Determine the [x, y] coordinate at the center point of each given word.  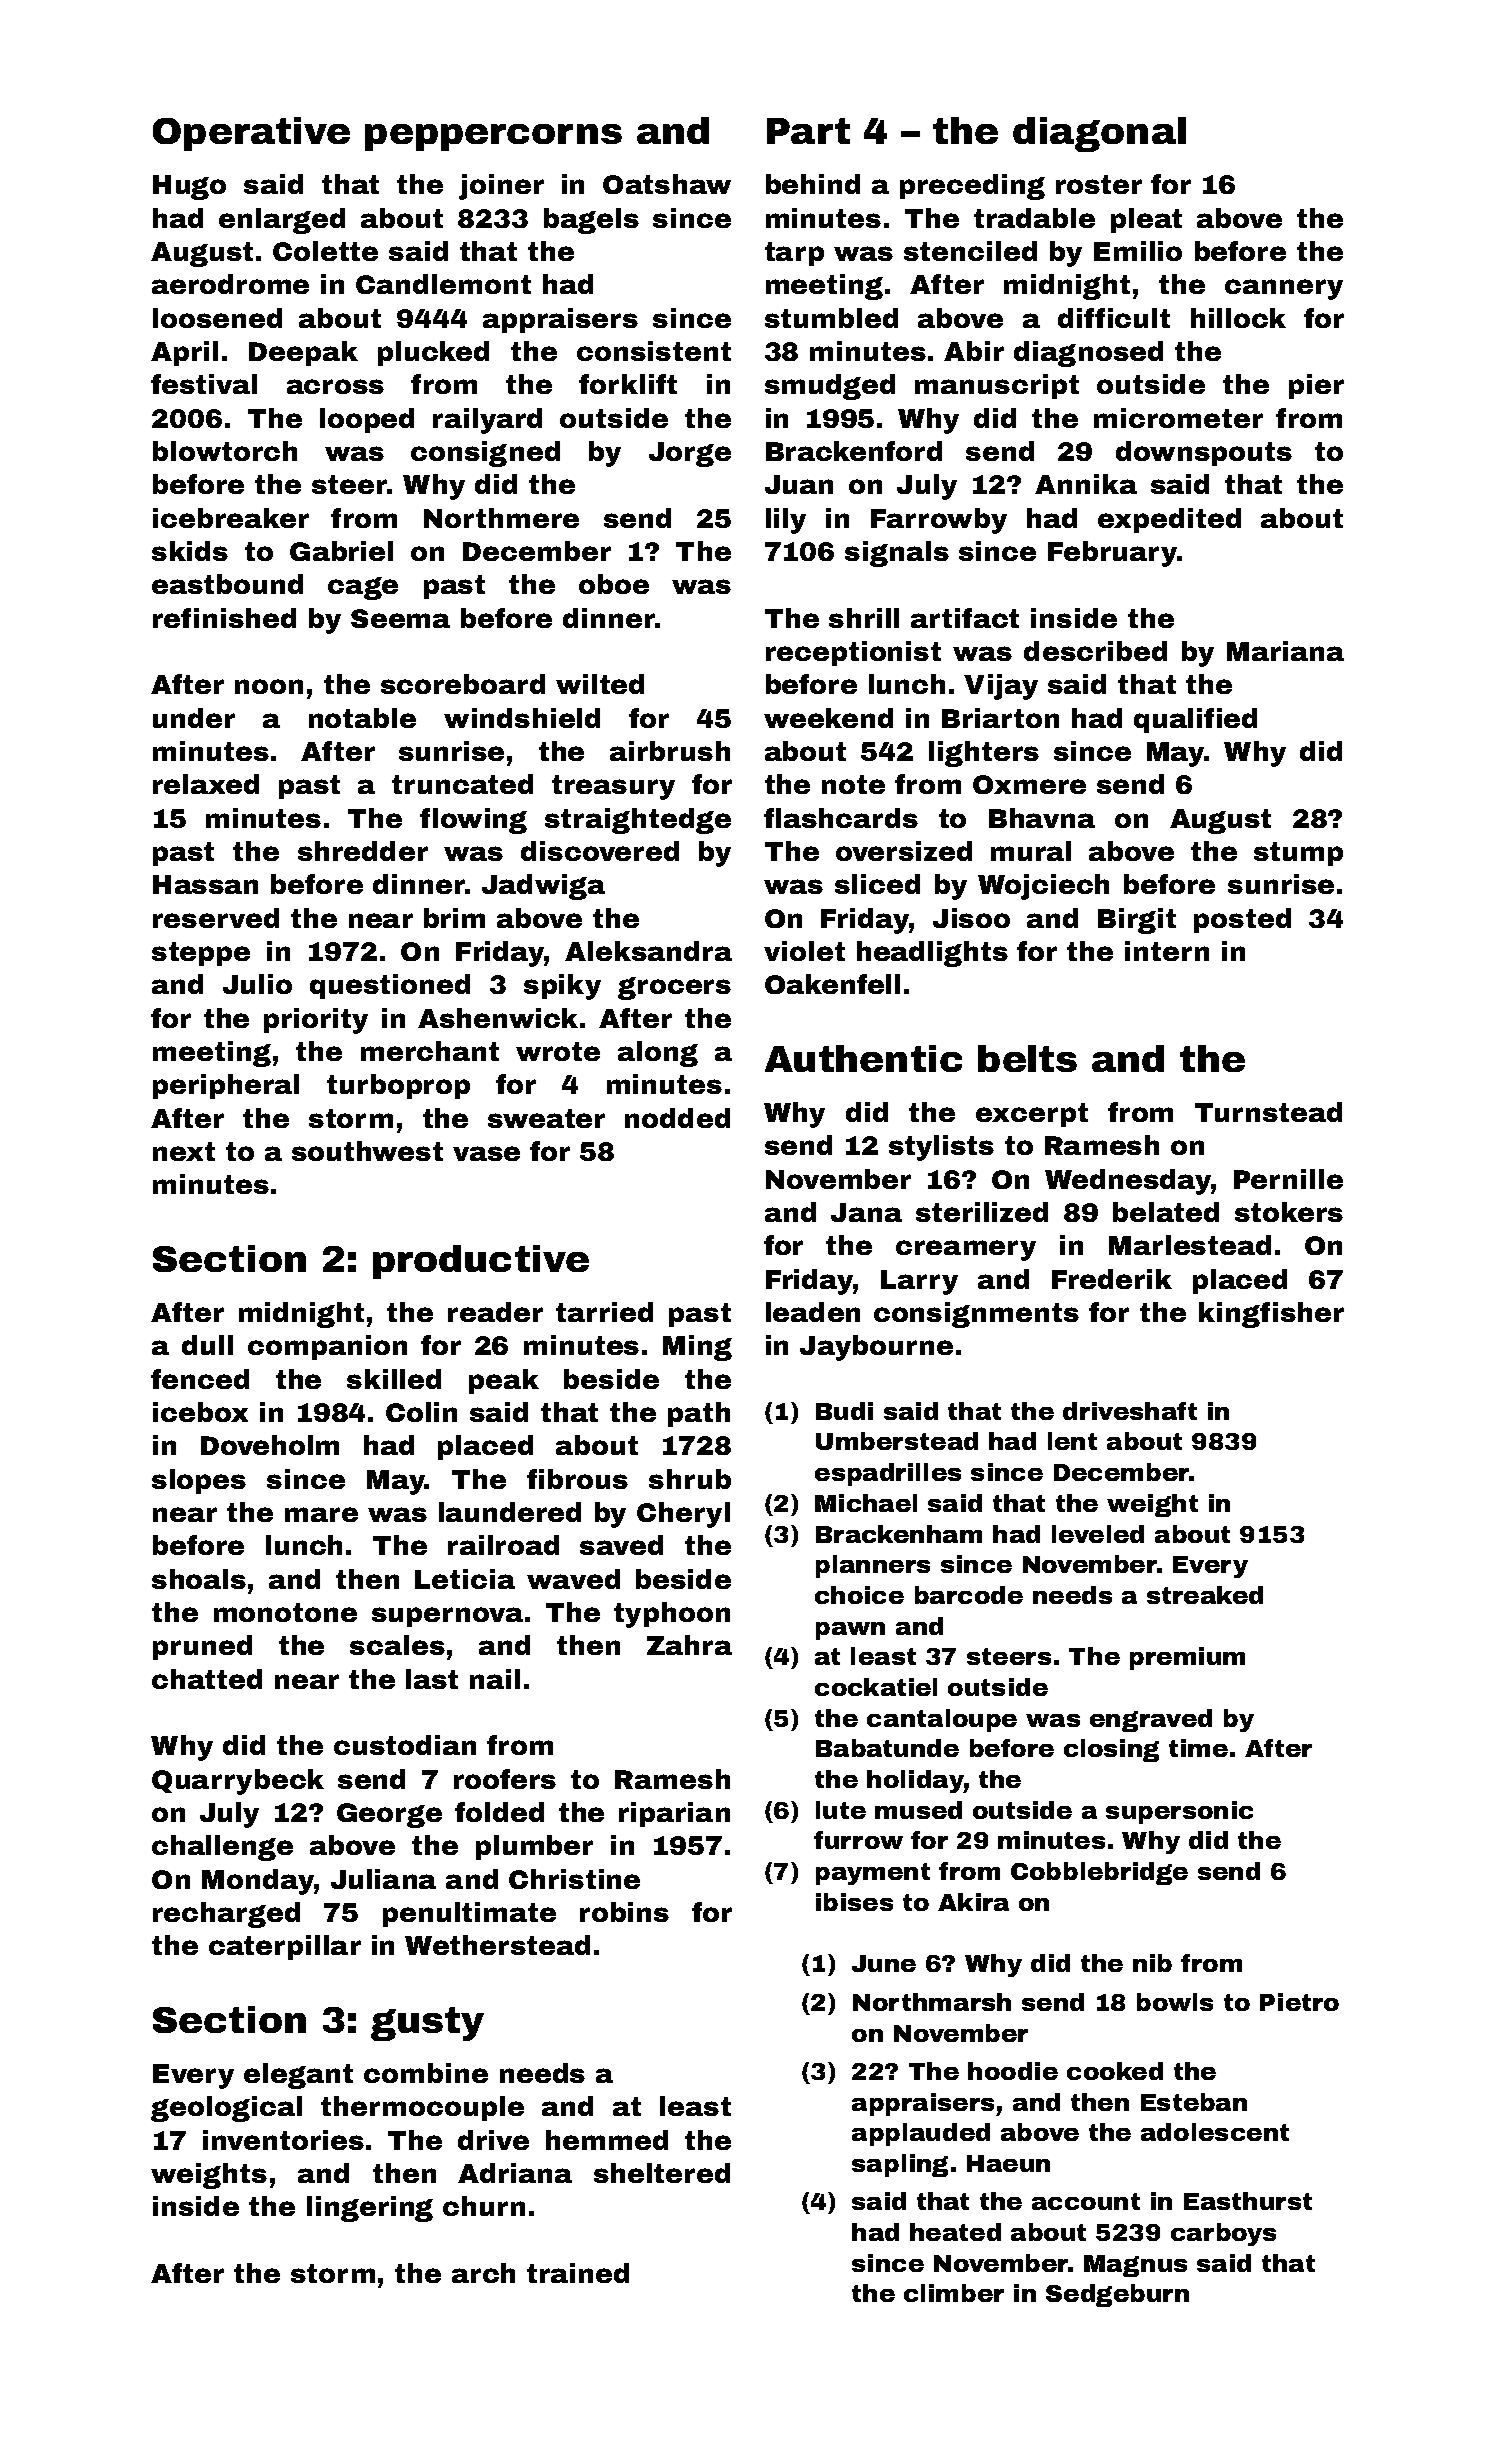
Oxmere [1029, 784]
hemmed [607, 2140]
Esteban [1194, 2102]
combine [426, 2073]
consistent [654, 351]
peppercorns [493, 137]
